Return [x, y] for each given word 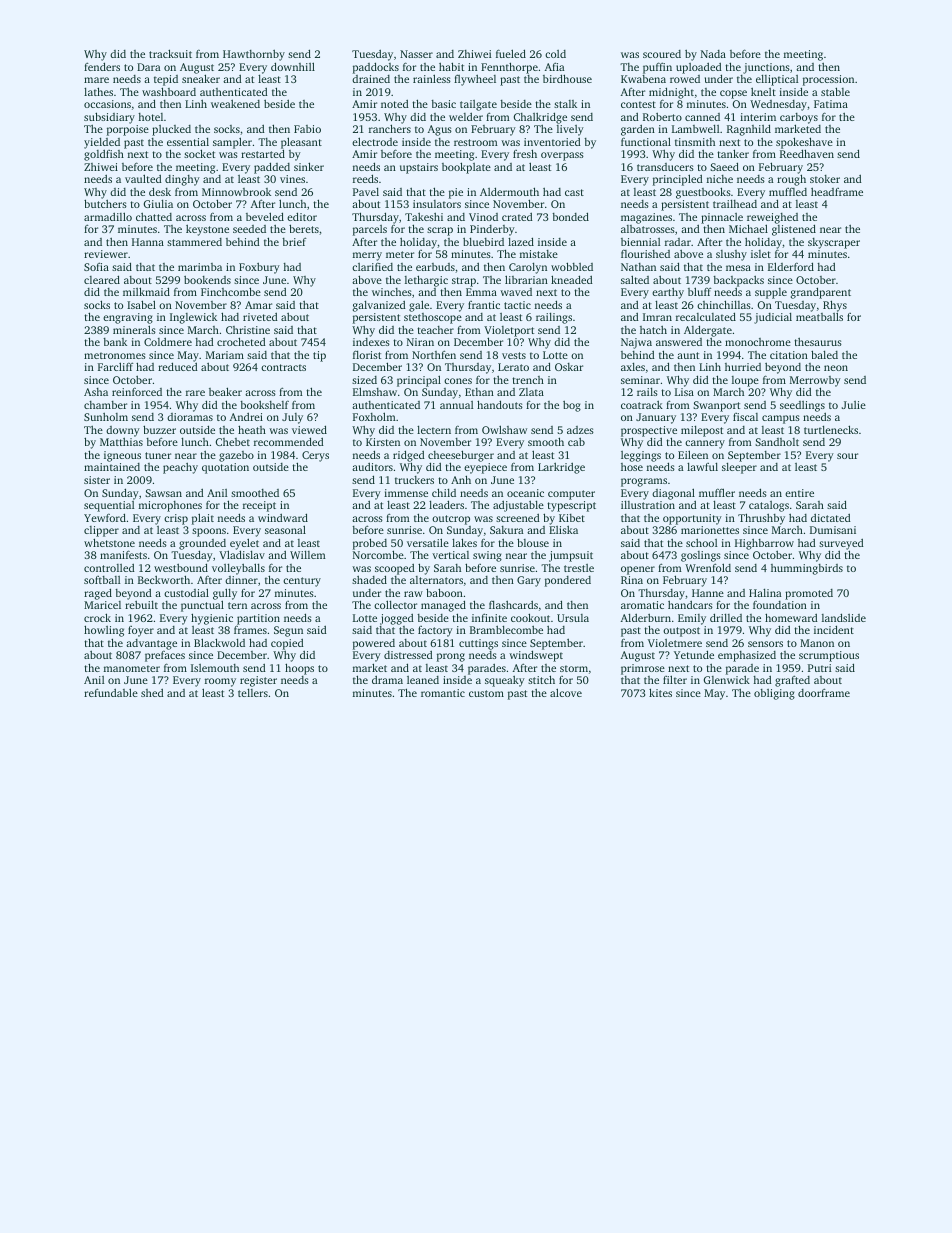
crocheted [241, 341]
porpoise [128, 130]
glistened [794, 230]
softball [102, 580]
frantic [484, 305]
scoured [662, 54]
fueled [511, 53]
